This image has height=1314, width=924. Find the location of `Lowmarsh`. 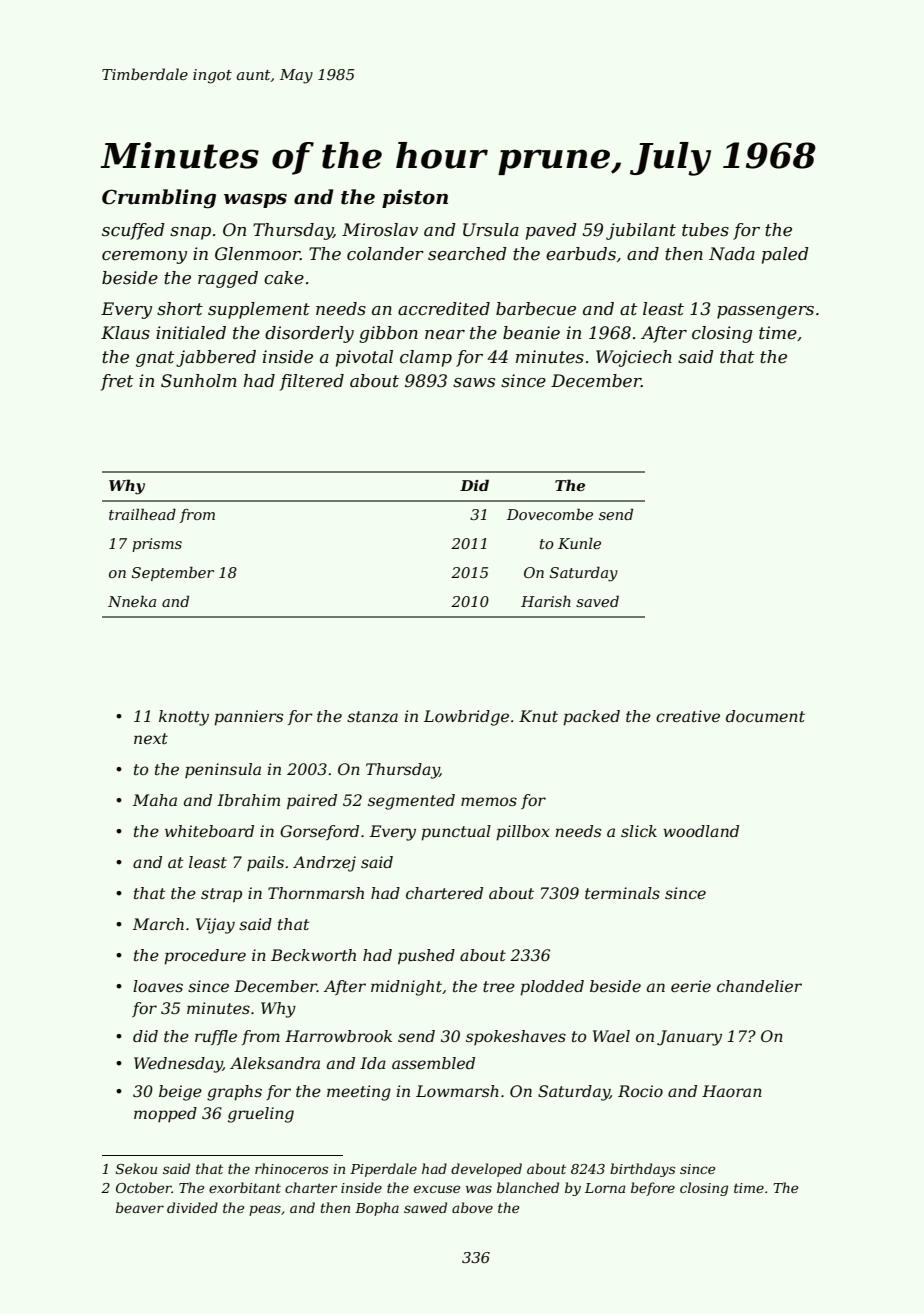

Lowmarsh is located at coordinates (457, 1091).
